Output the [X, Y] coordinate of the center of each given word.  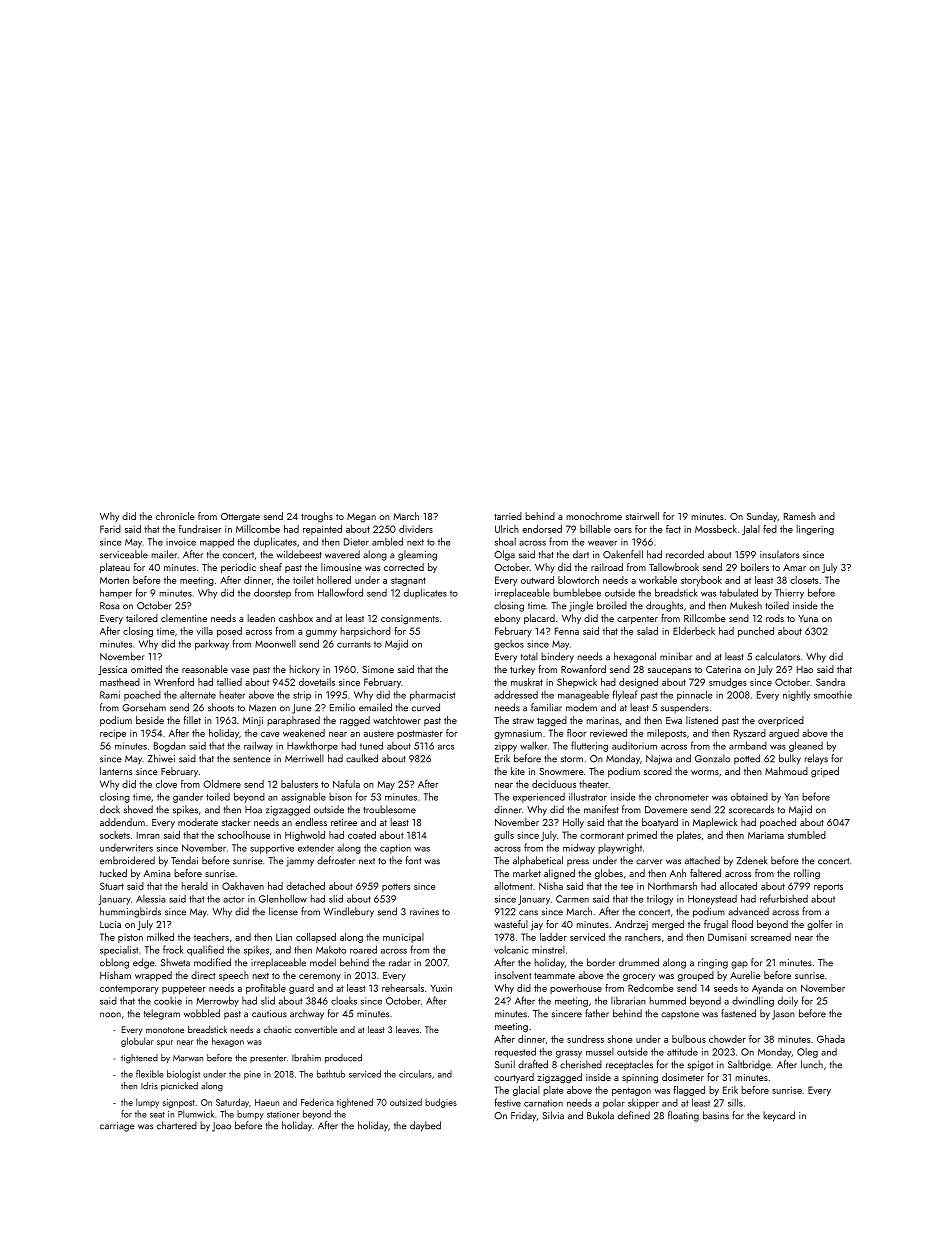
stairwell [642, 516]
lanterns [116, 771]
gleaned [806, 746]
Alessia [151, 899]
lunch [812, 1064]
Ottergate [240, 518]
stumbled [807, 835]
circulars [415, 1074]
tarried [508, 516]
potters [396, 887]
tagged [552, 721]
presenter [268, 1059]
